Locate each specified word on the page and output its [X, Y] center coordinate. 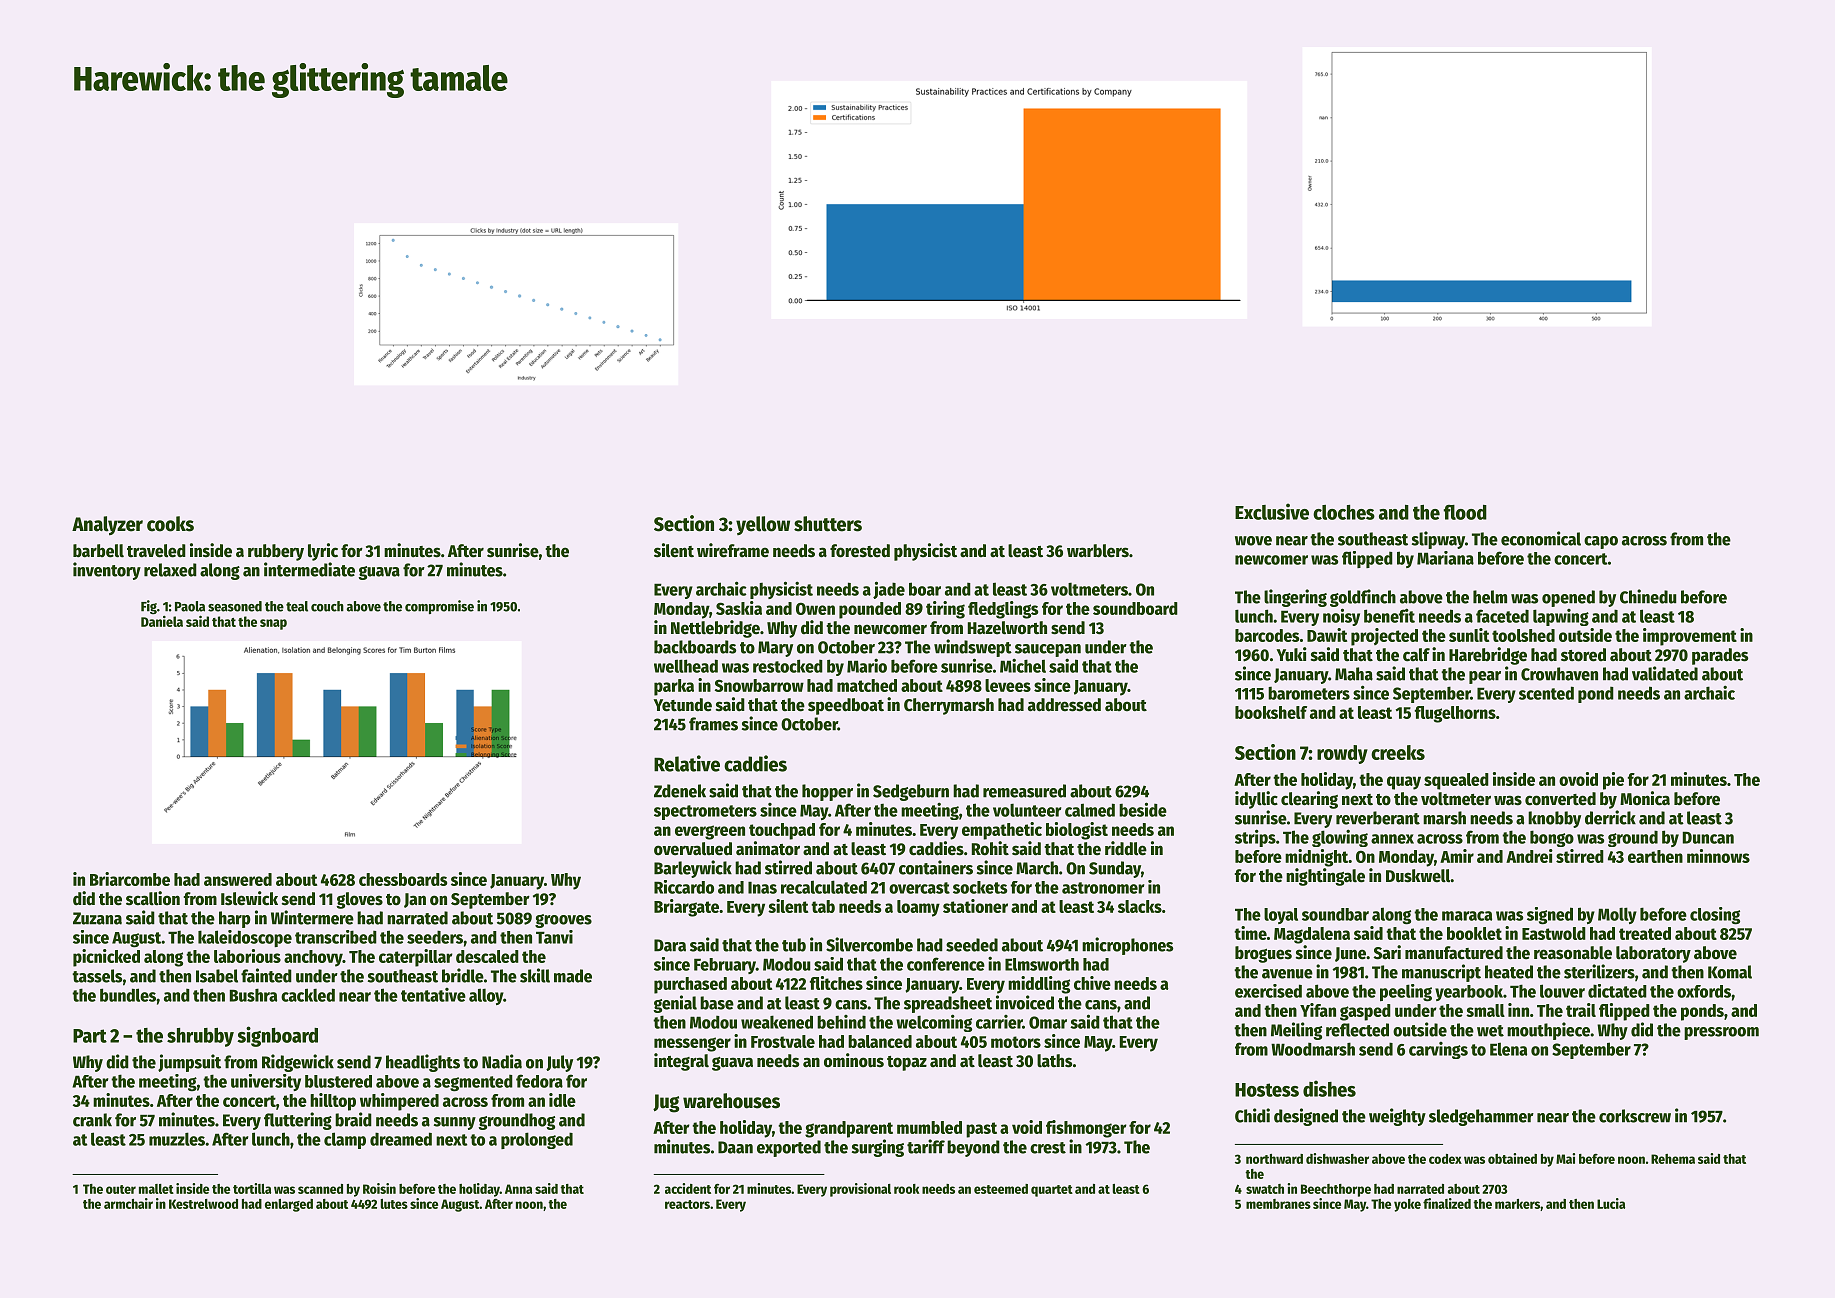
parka [674, 687]
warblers [1098, 551]
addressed [1064, 705]
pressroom [1721, 1033]
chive [1092, 983]
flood [1465, 512]
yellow [763, 525]
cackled [308, 995]
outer [121, 1189]
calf [1416, 655]
